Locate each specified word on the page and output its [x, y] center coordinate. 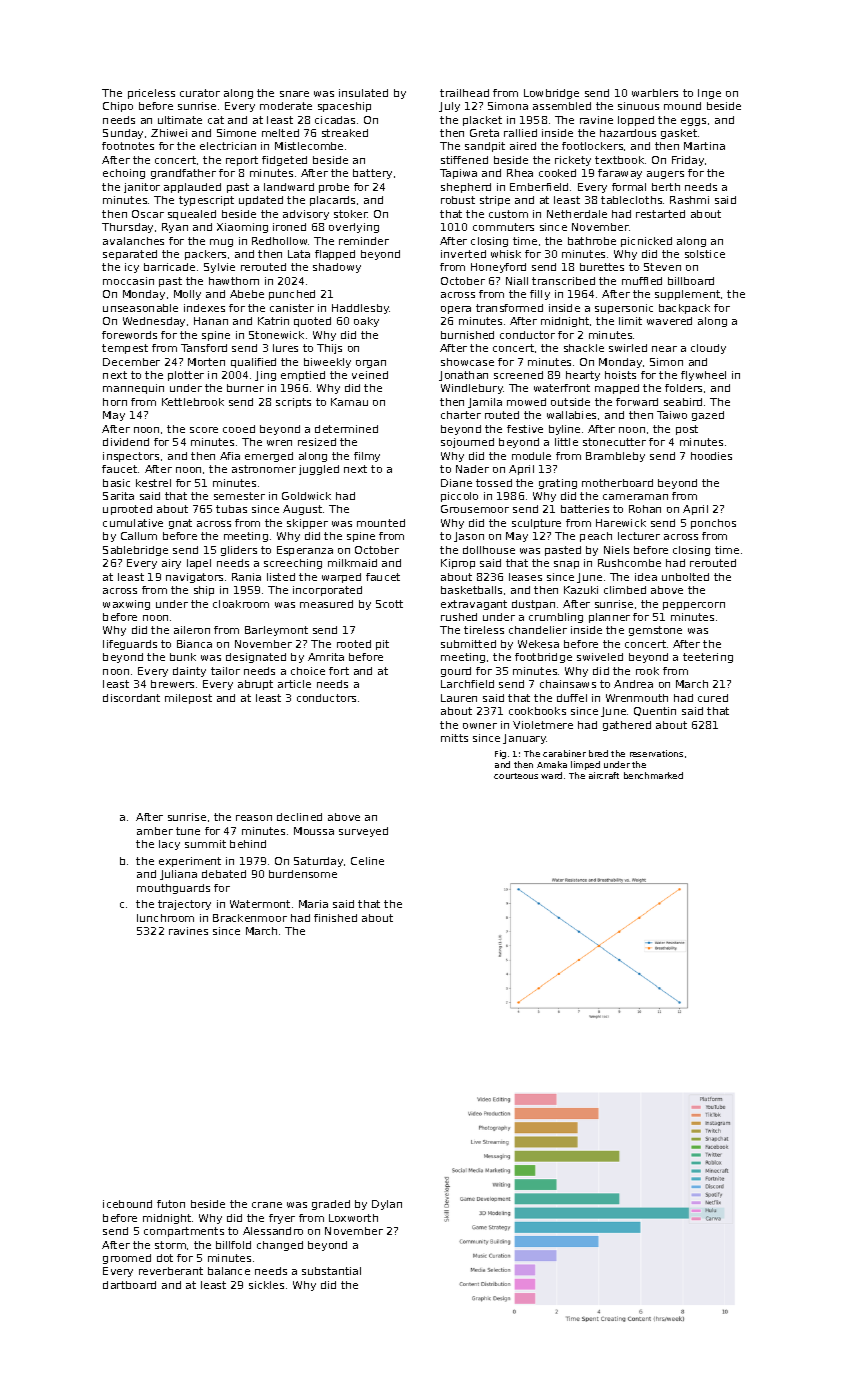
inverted [463, 254]
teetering [708, 658]
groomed [127, 1259]
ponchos [713, 524]
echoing [124, 174]
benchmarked [653, 775]
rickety [573, 161]
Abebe [247, 294]
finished [335, 918]
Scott [389, 604]
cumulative [133, 523]
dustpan [533, 605]
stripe [495, 201]
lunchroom [165, 918]
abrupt [255, 685]
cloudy [708, 349]
